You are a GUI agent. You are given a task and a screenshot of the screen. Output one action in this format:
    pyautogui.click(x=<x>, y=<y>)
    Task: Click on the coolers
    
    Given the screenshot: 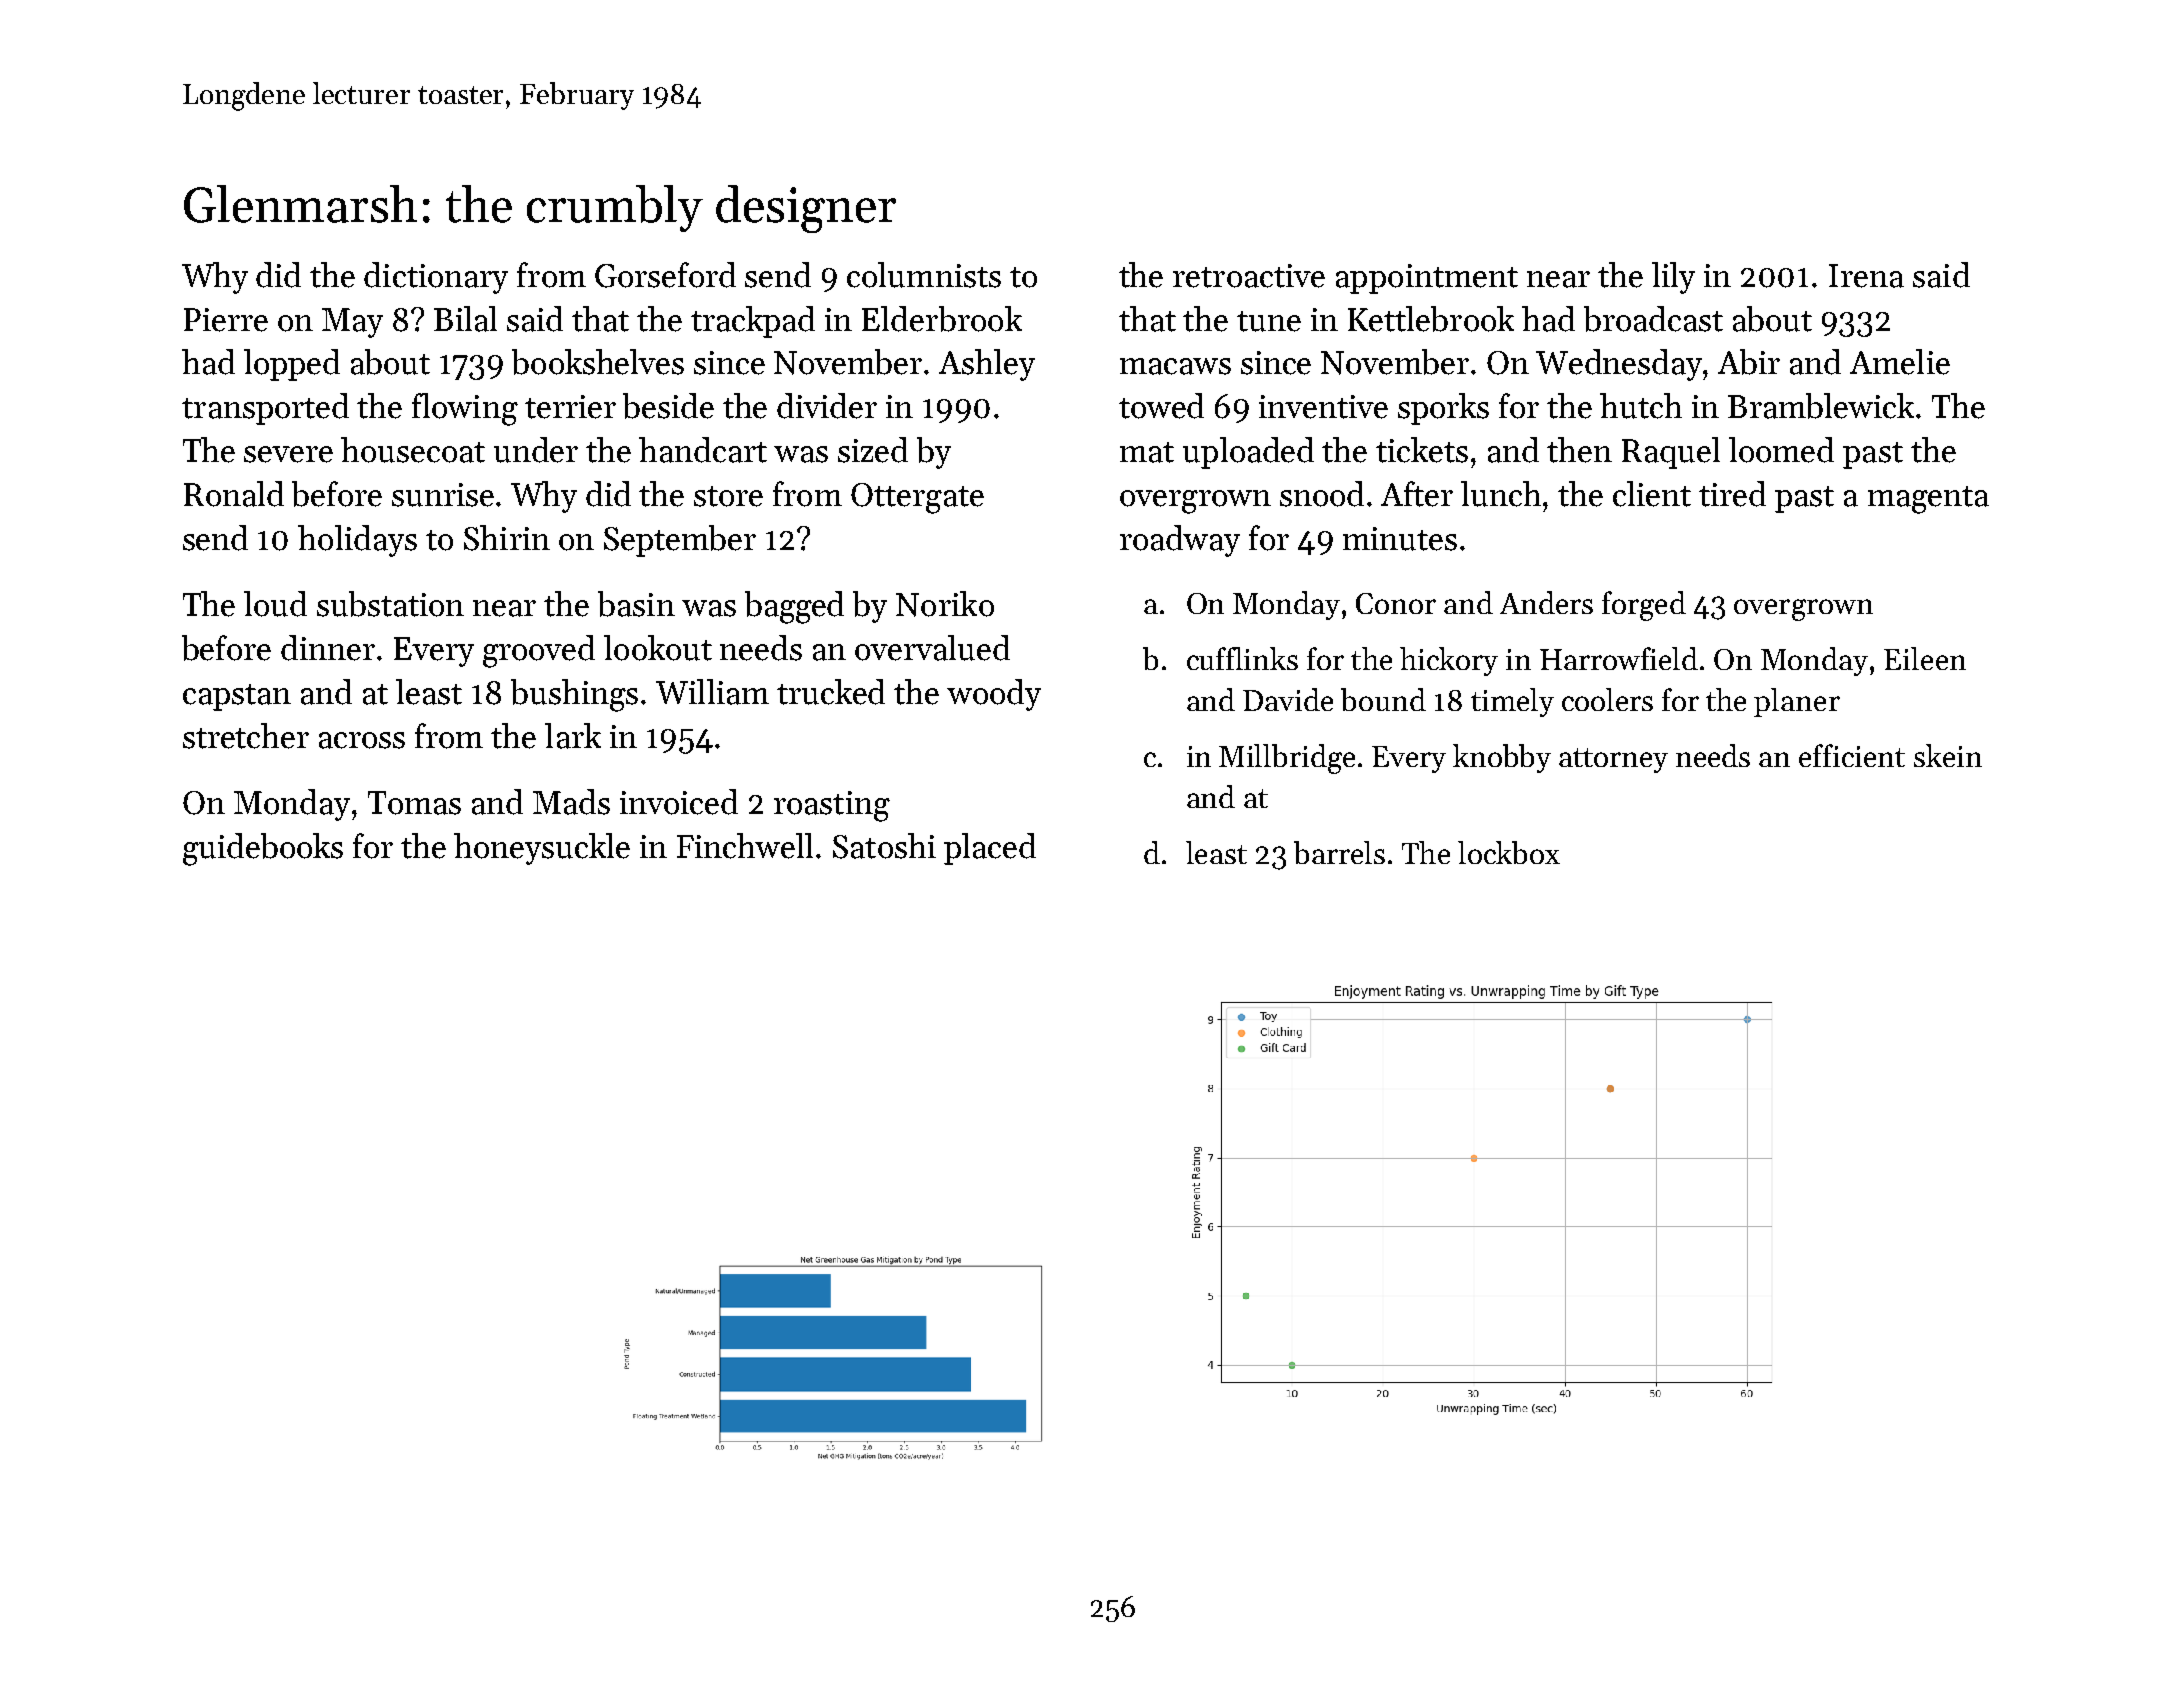 What is the action you would take?
    pyautogui.click(x=1607, y=699)
